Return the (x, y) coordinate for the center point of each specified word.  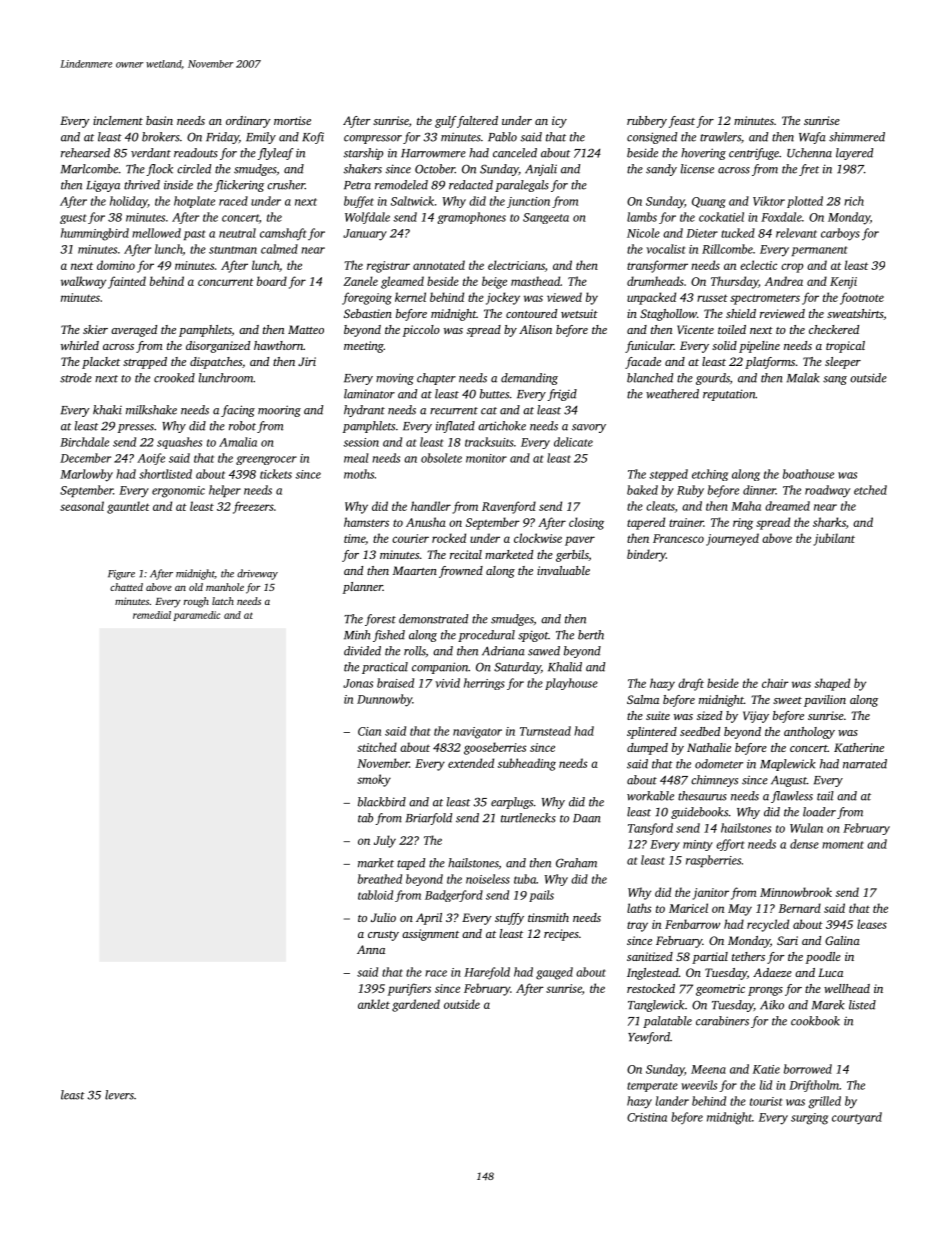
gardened (416, 1005)
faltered (477, 122)
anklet (374, 1004)
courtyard (857, 1118)
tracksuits (489, 442)
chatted (126, 587)
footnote (862, 298)
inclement (118, 120)
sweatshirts (855, 313)
